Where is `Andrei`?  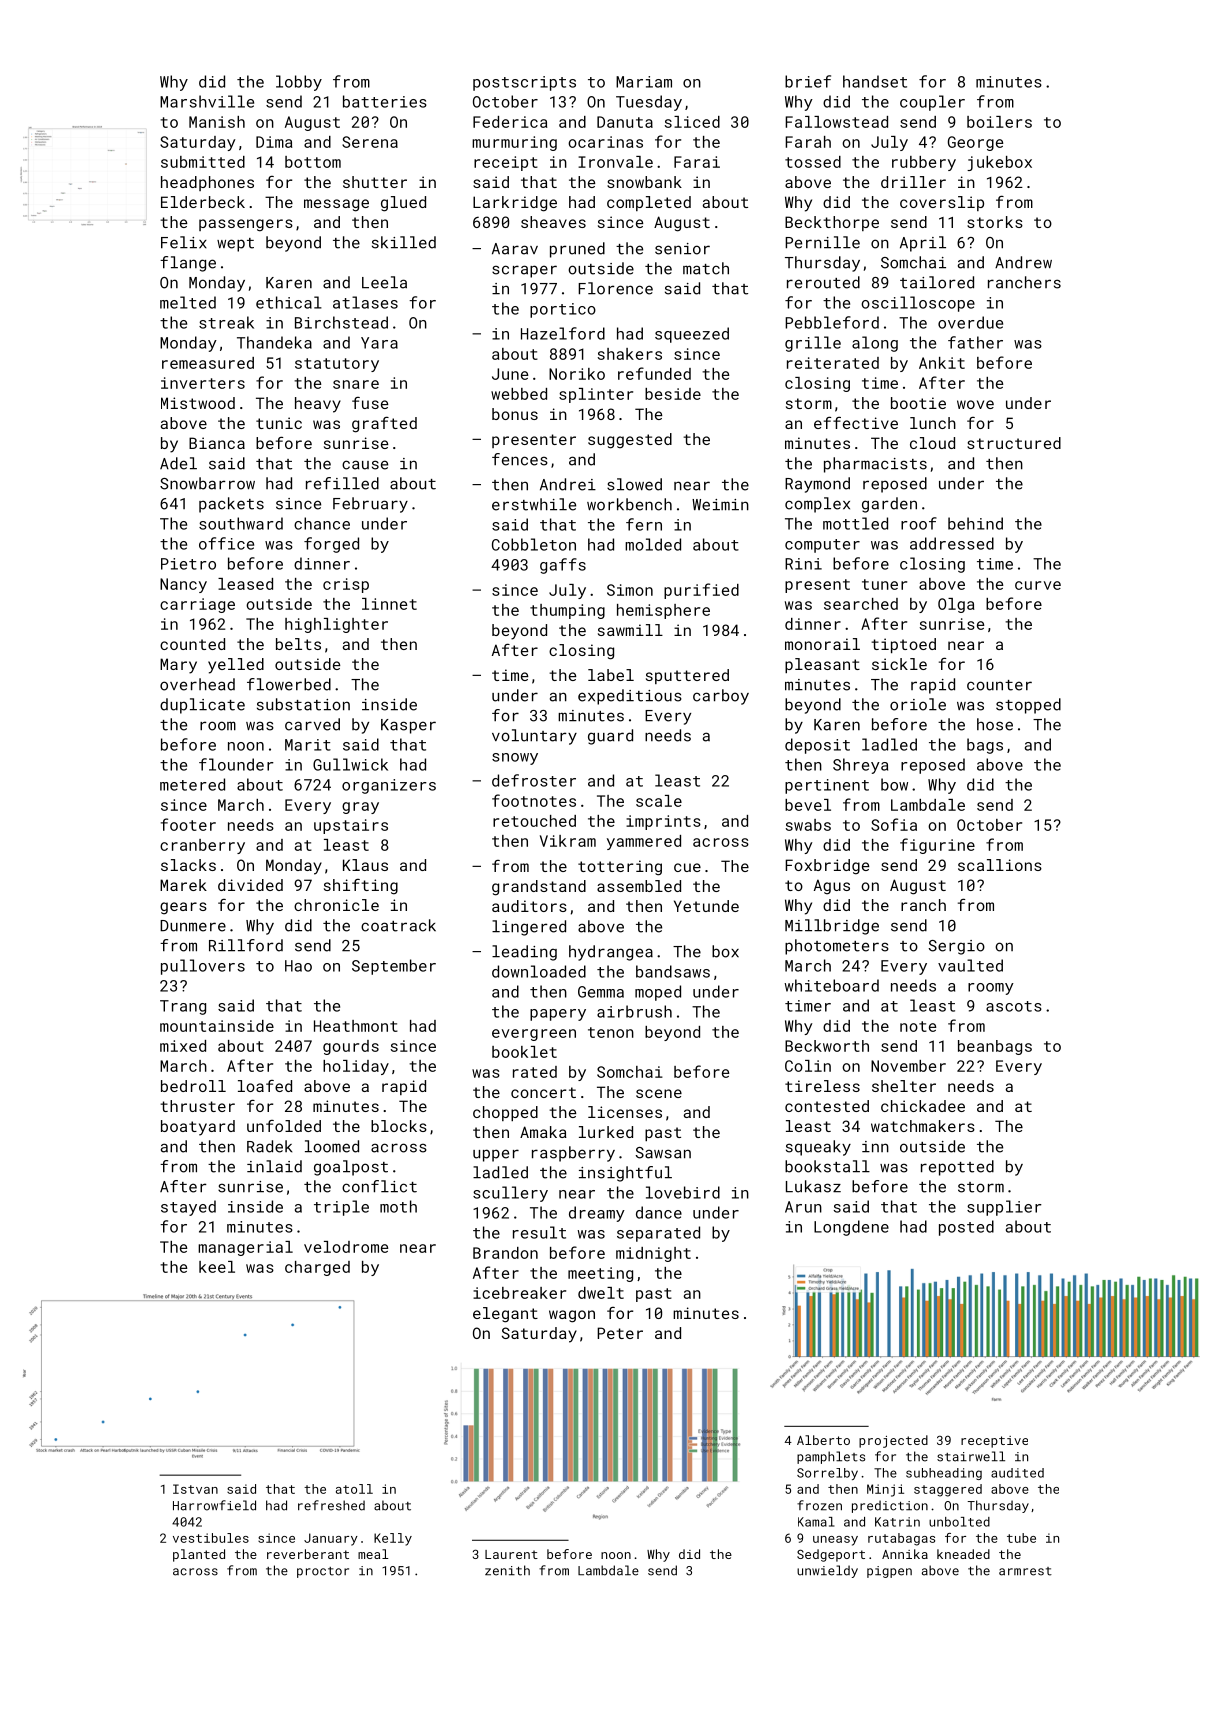
Andrei is located at coordinates (568, 484).
